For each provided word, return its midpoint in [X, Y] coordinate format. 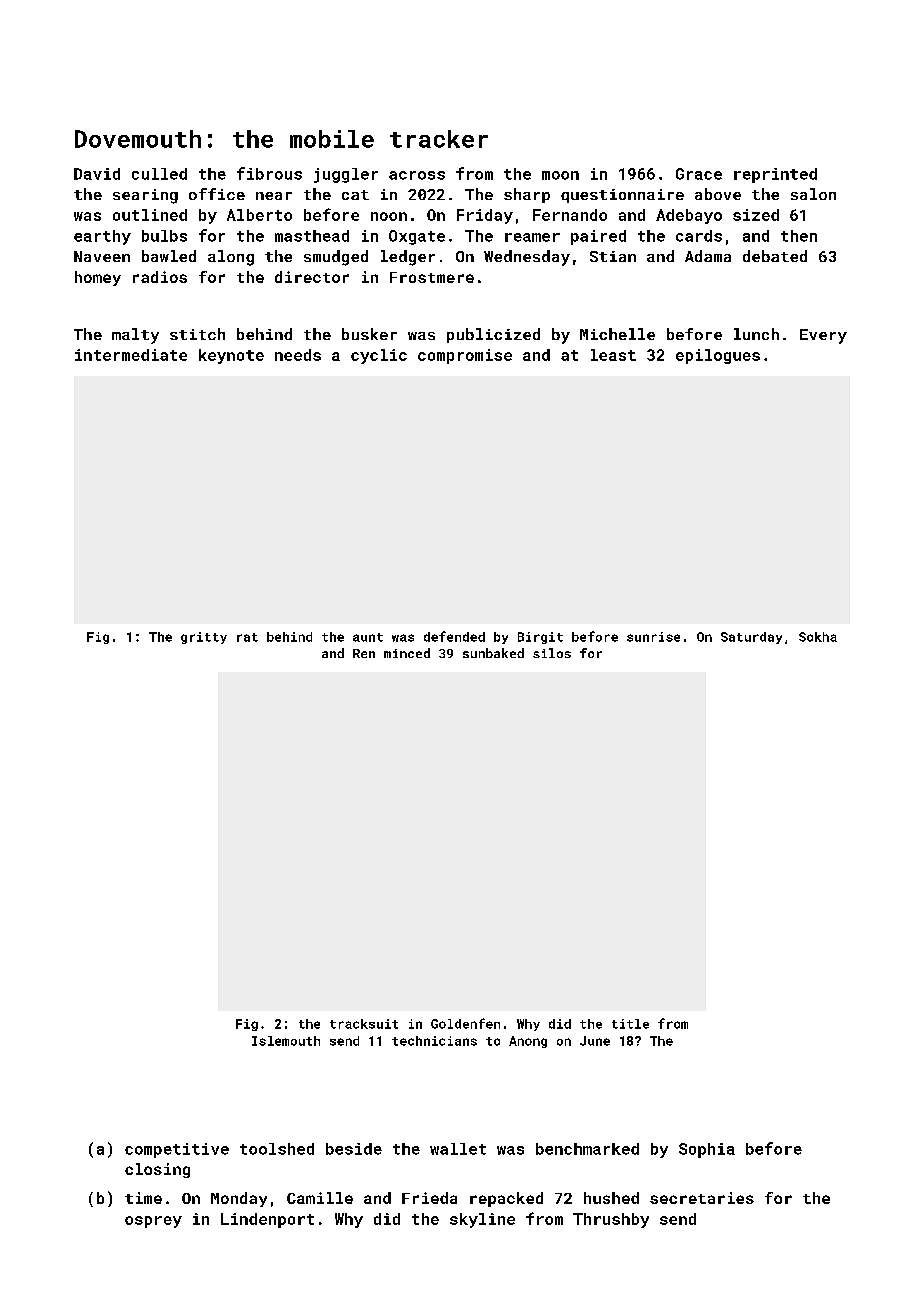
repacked [506, 1199]
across [417, 175]
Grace [699, 174]
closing [157, 1170]
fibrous [269, 173]
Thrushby [611, 1220]
